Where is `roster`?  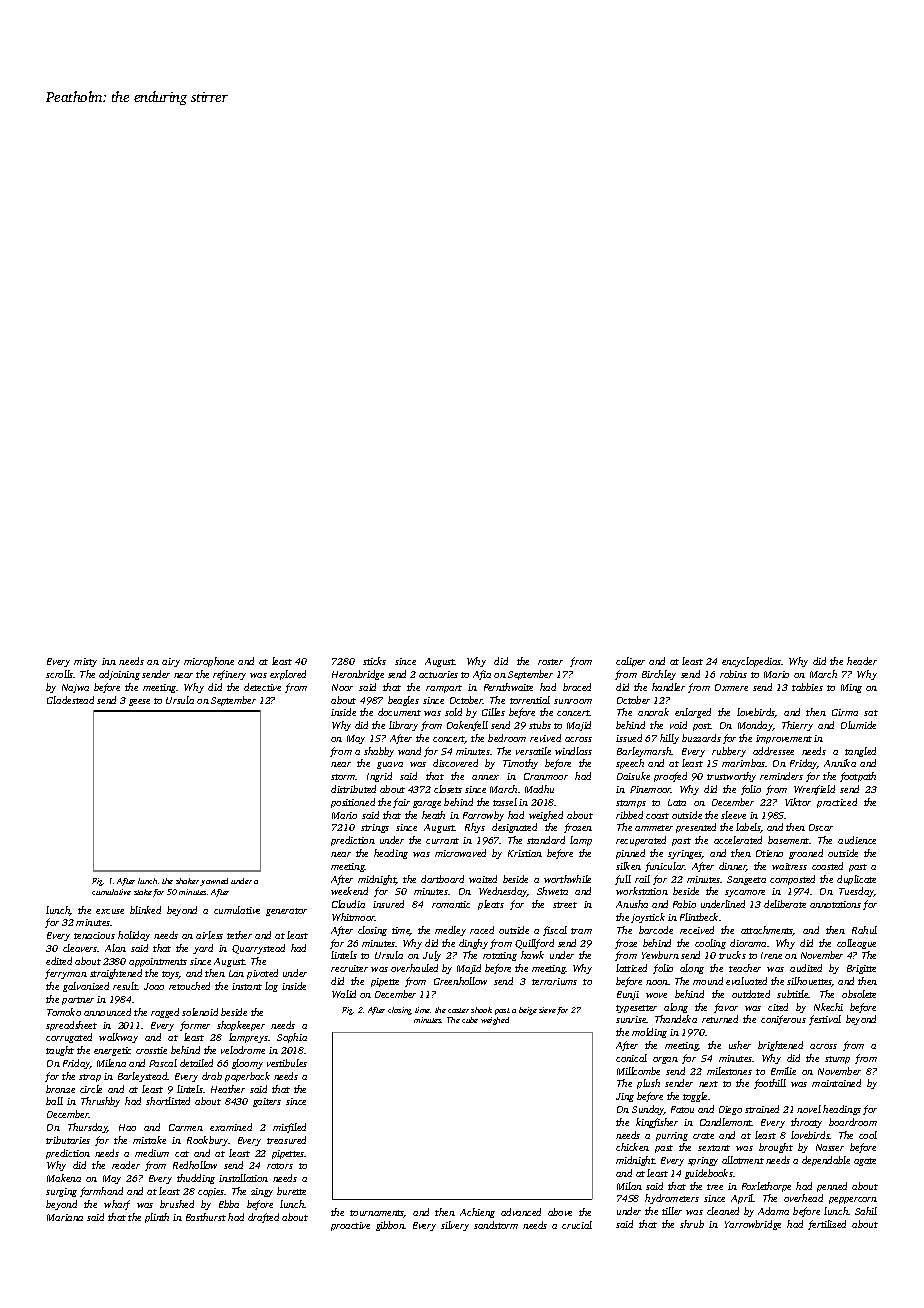 roster is located at coordinates (550, 662).
